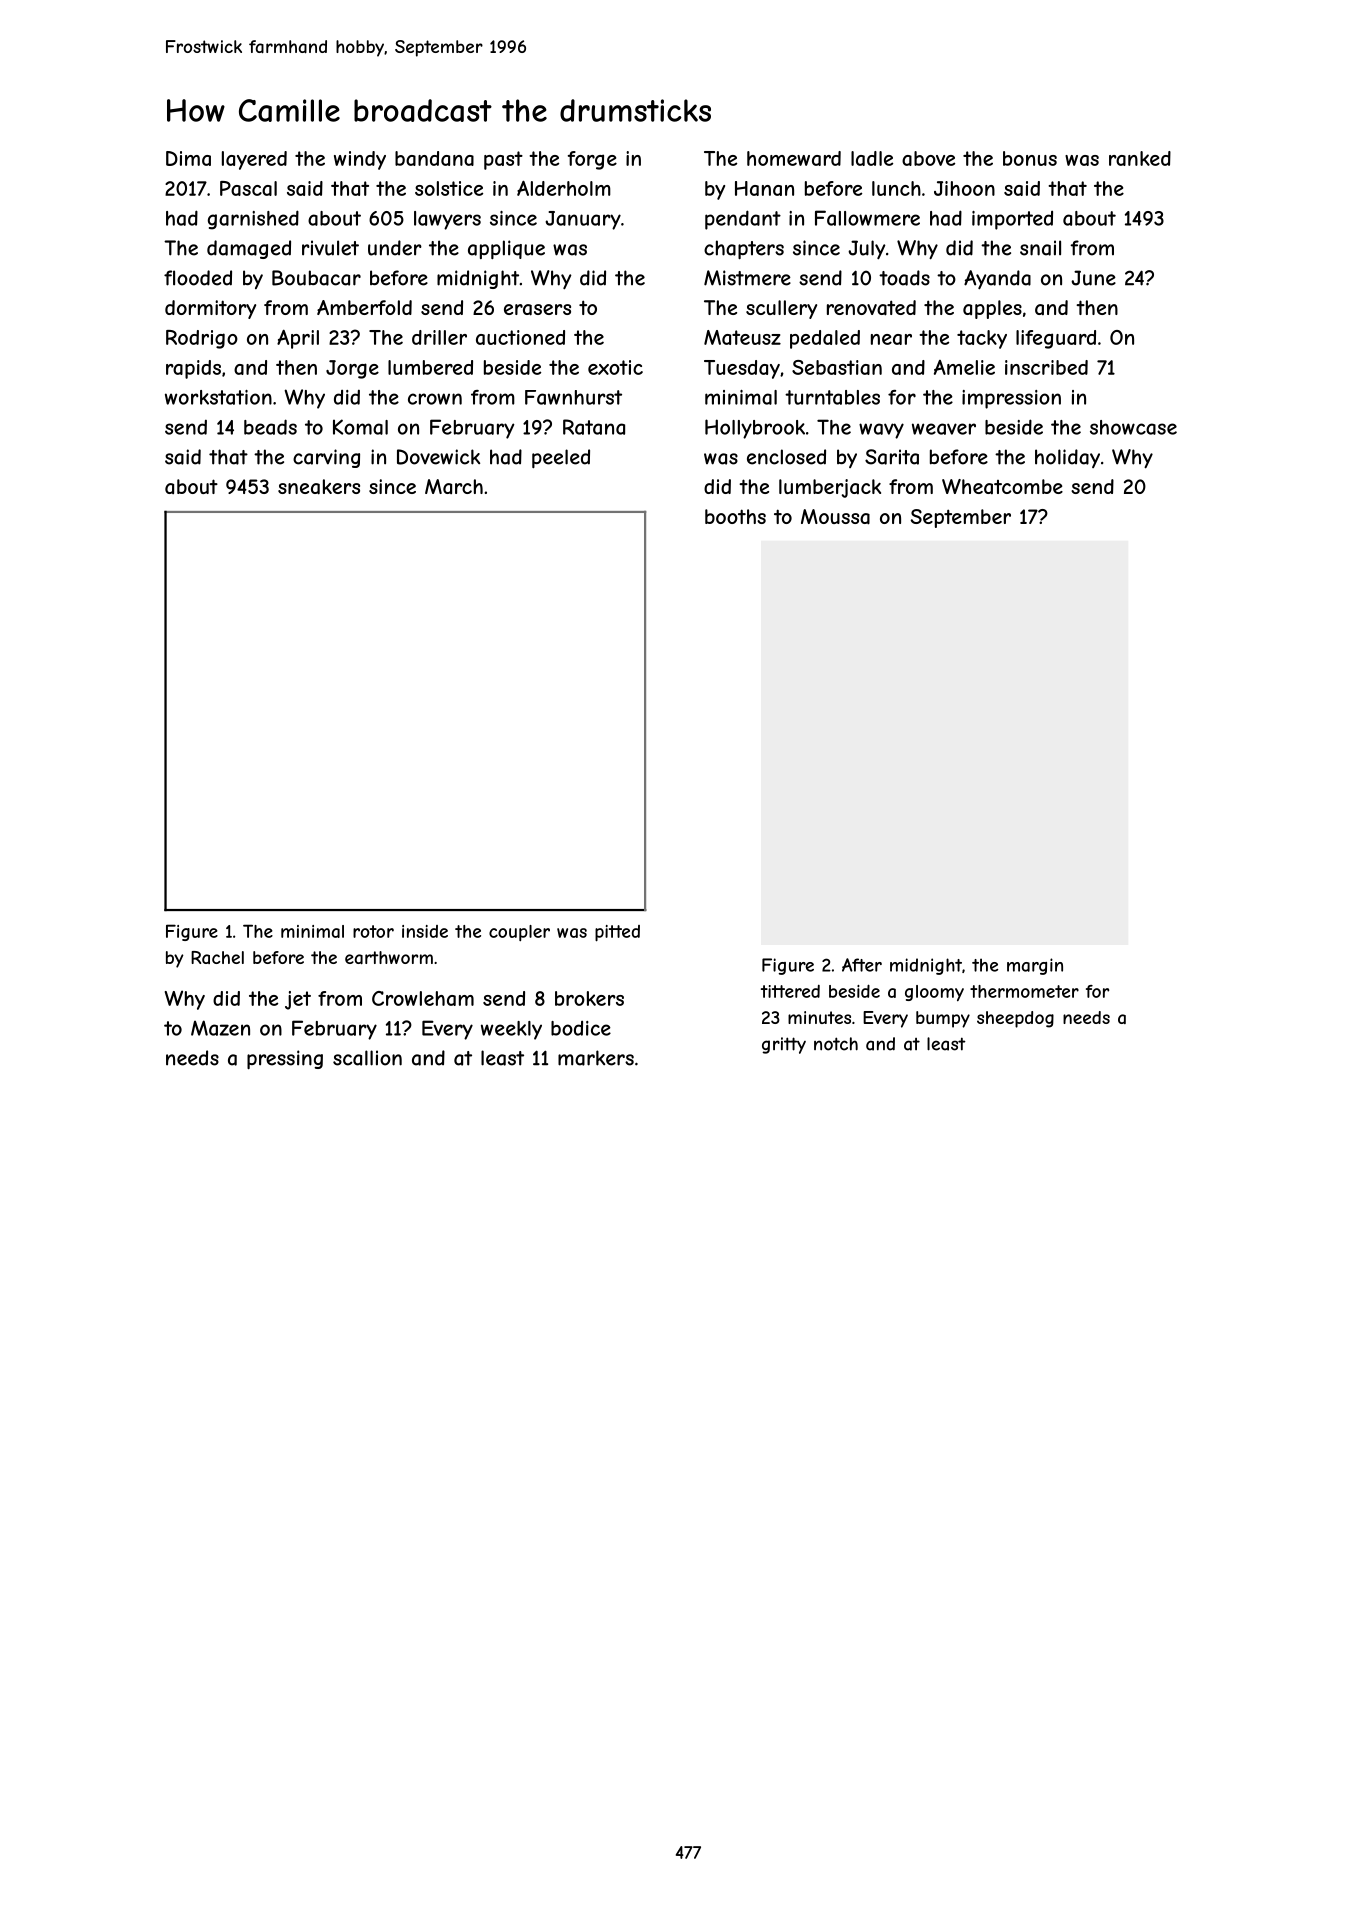 The width and height of the screenshot is (1350, 1909). I want to click on garnished, so click(253, 220).
